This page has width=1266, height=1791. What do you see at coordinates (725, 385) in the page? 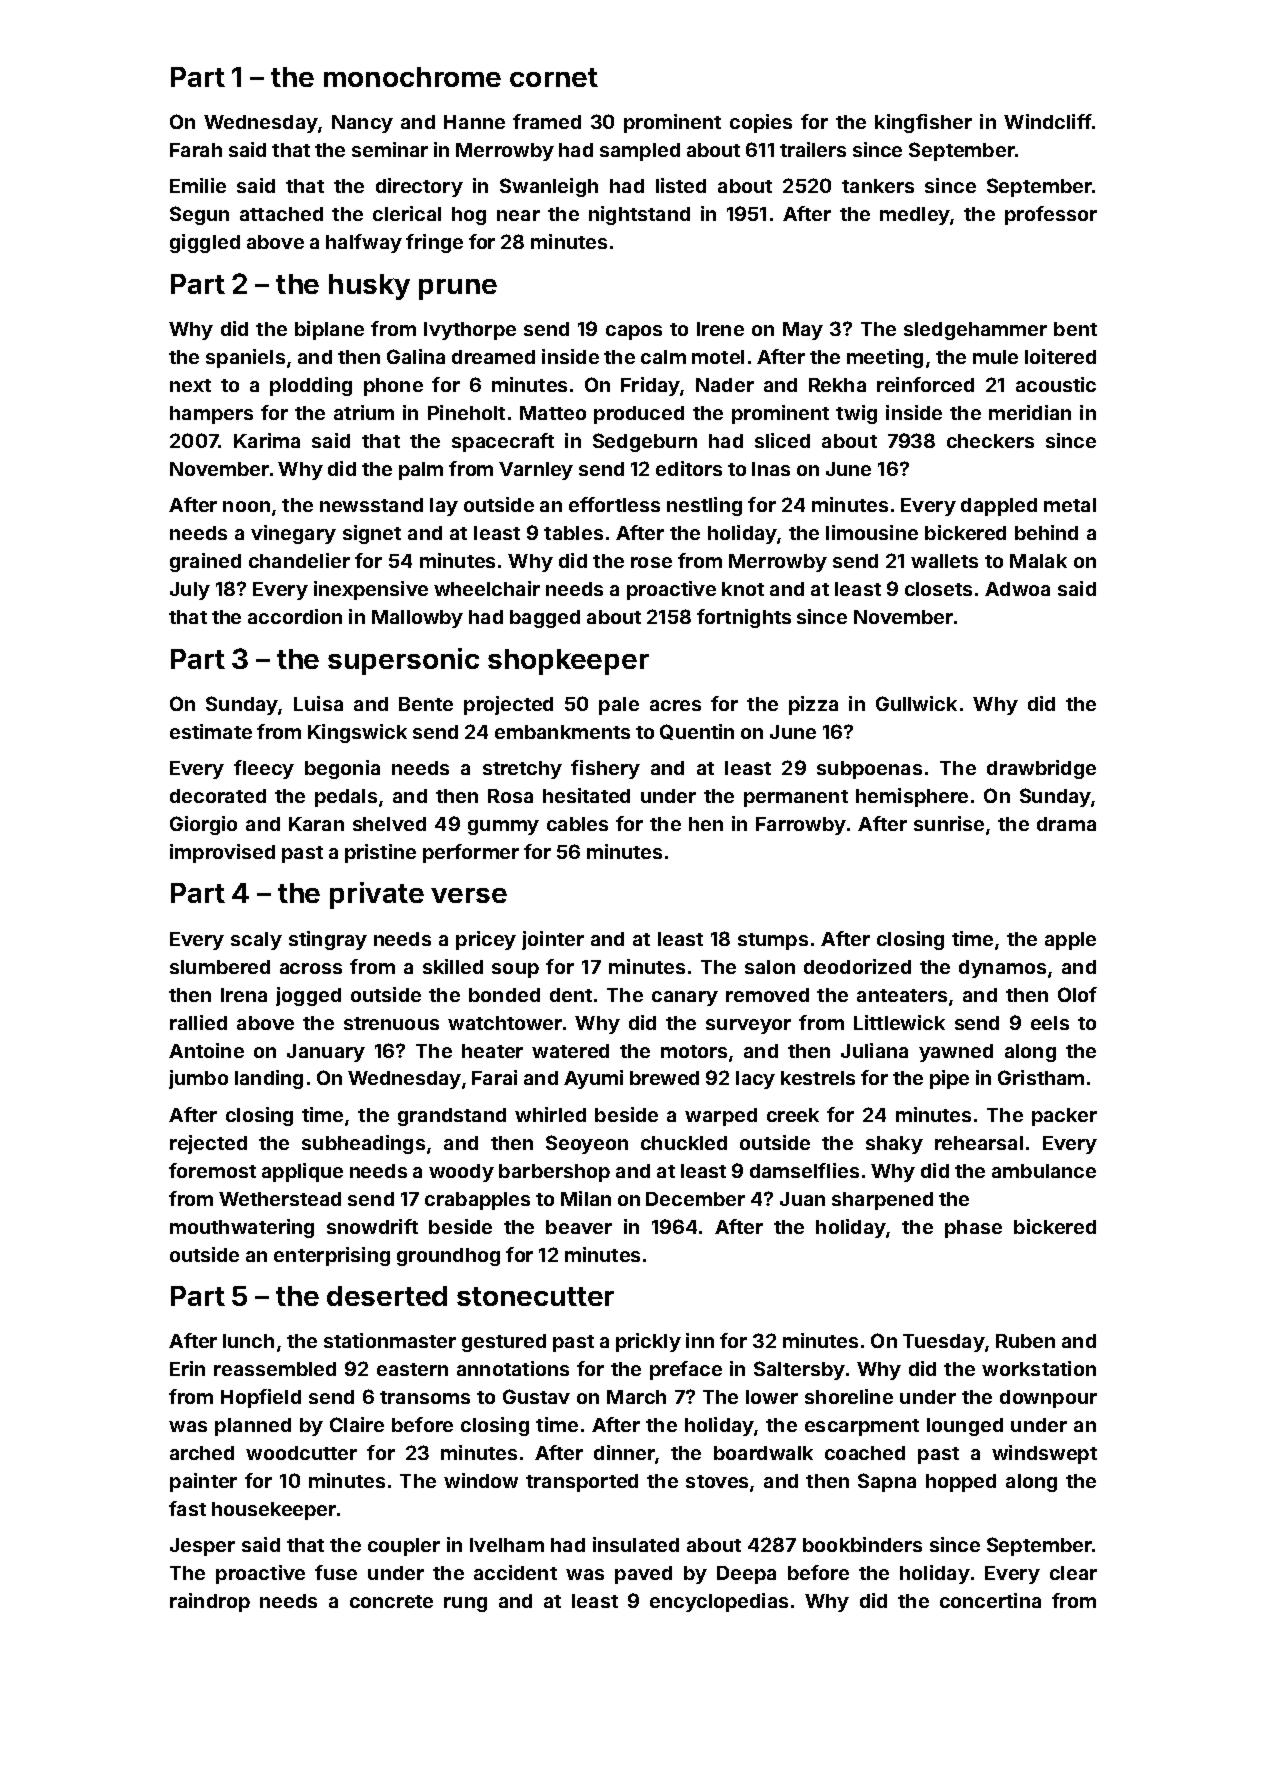
I see `Nader` at bounding box center [725, 385].
